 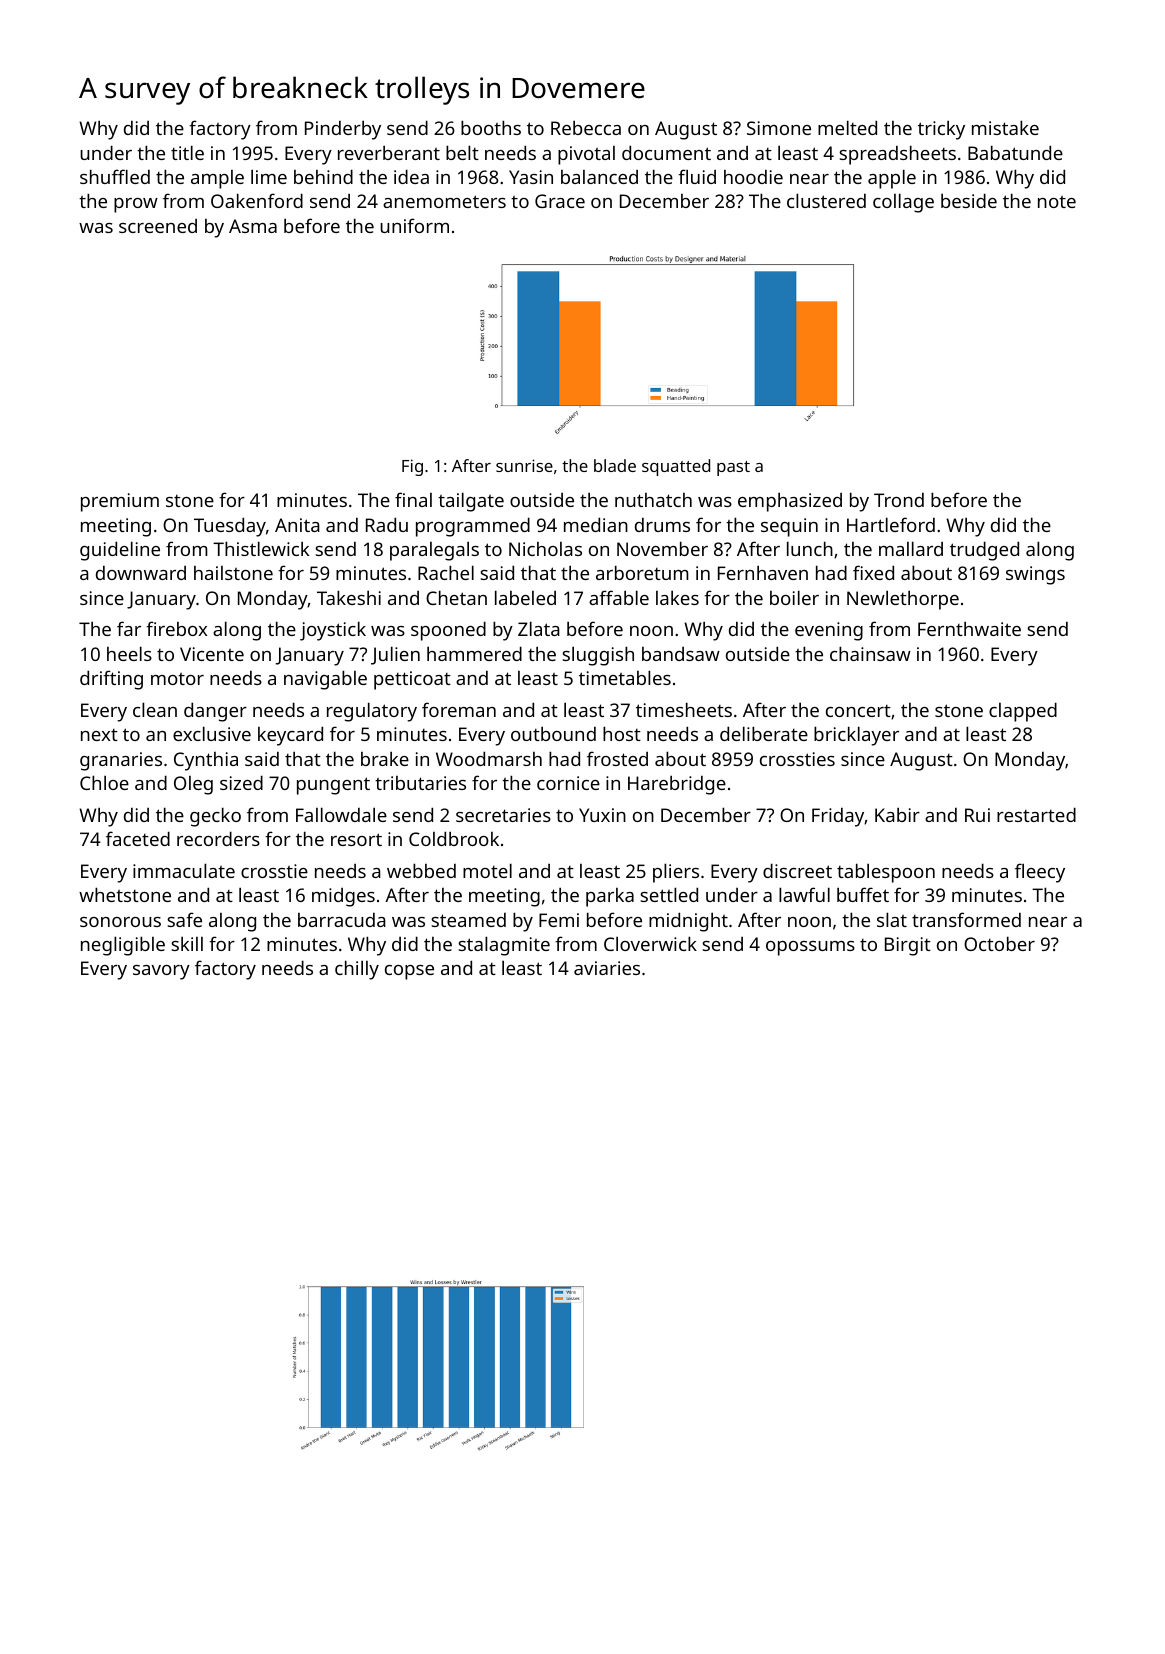 I want to click on drums, so click(x=662, y=525).
